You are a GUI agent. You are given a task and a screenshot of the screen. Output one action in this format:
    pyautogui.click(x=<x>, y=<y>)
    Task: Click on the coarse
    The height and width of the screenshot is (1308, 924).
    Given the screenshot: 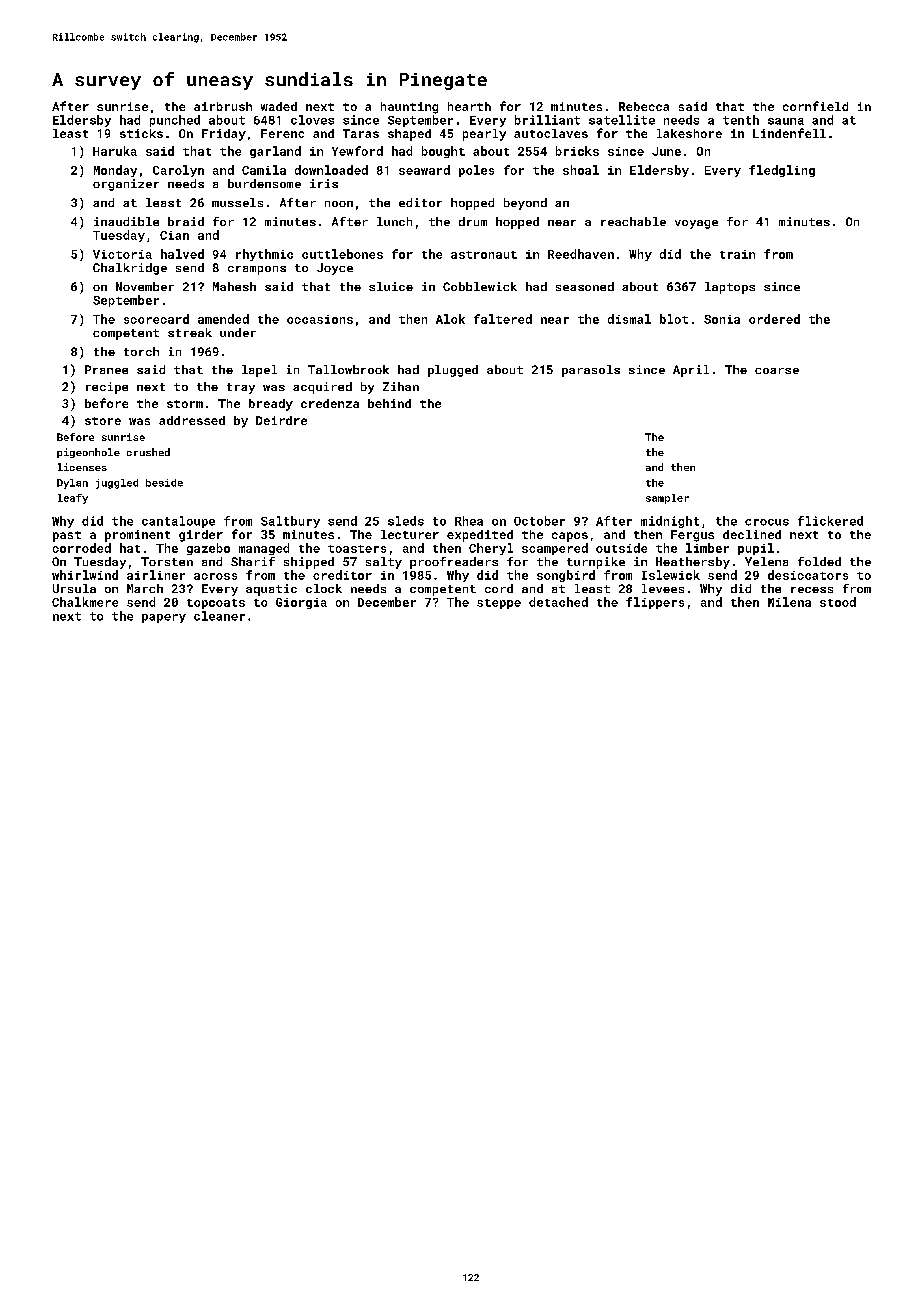 What is the action you would take?
    pyautogui.click(x=777, y=371)
